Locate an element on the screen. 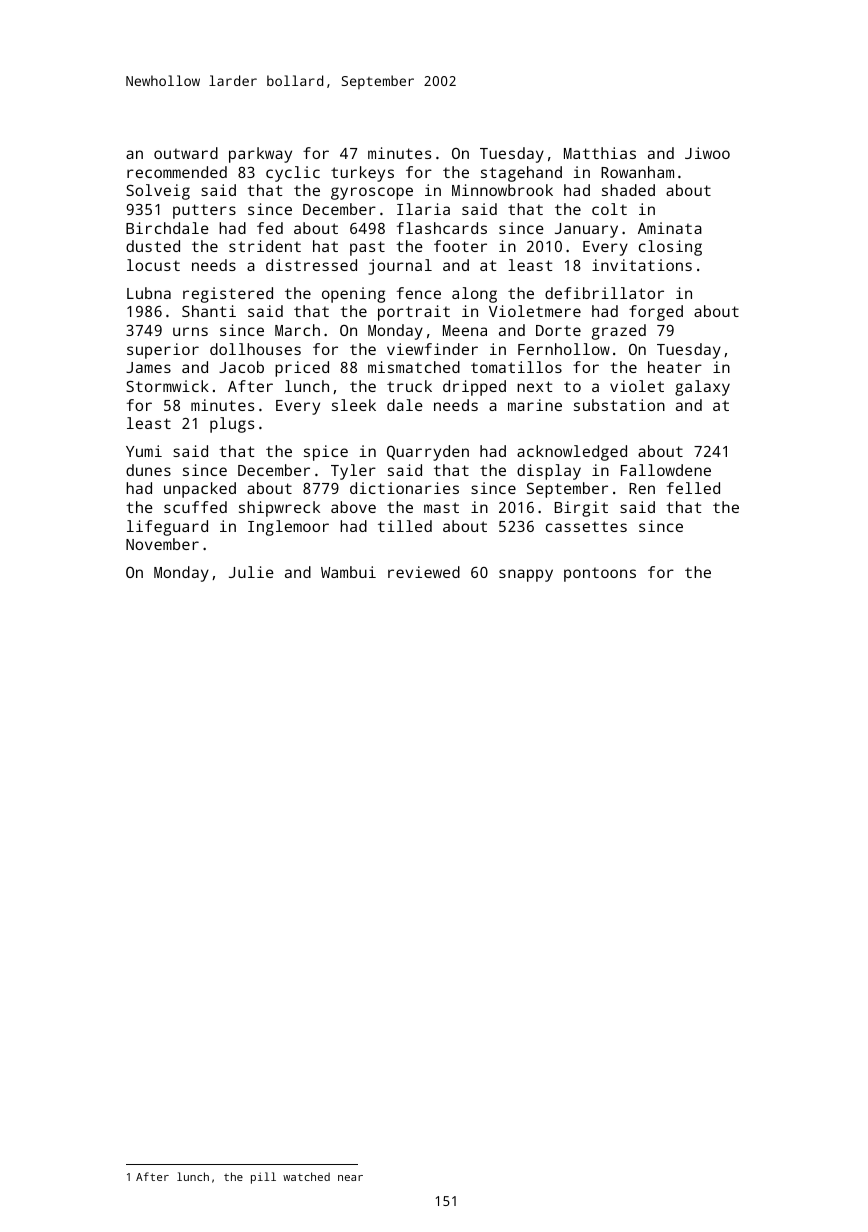 The image size is (868, 1232). tilled is located at coordinates (405, 526).
